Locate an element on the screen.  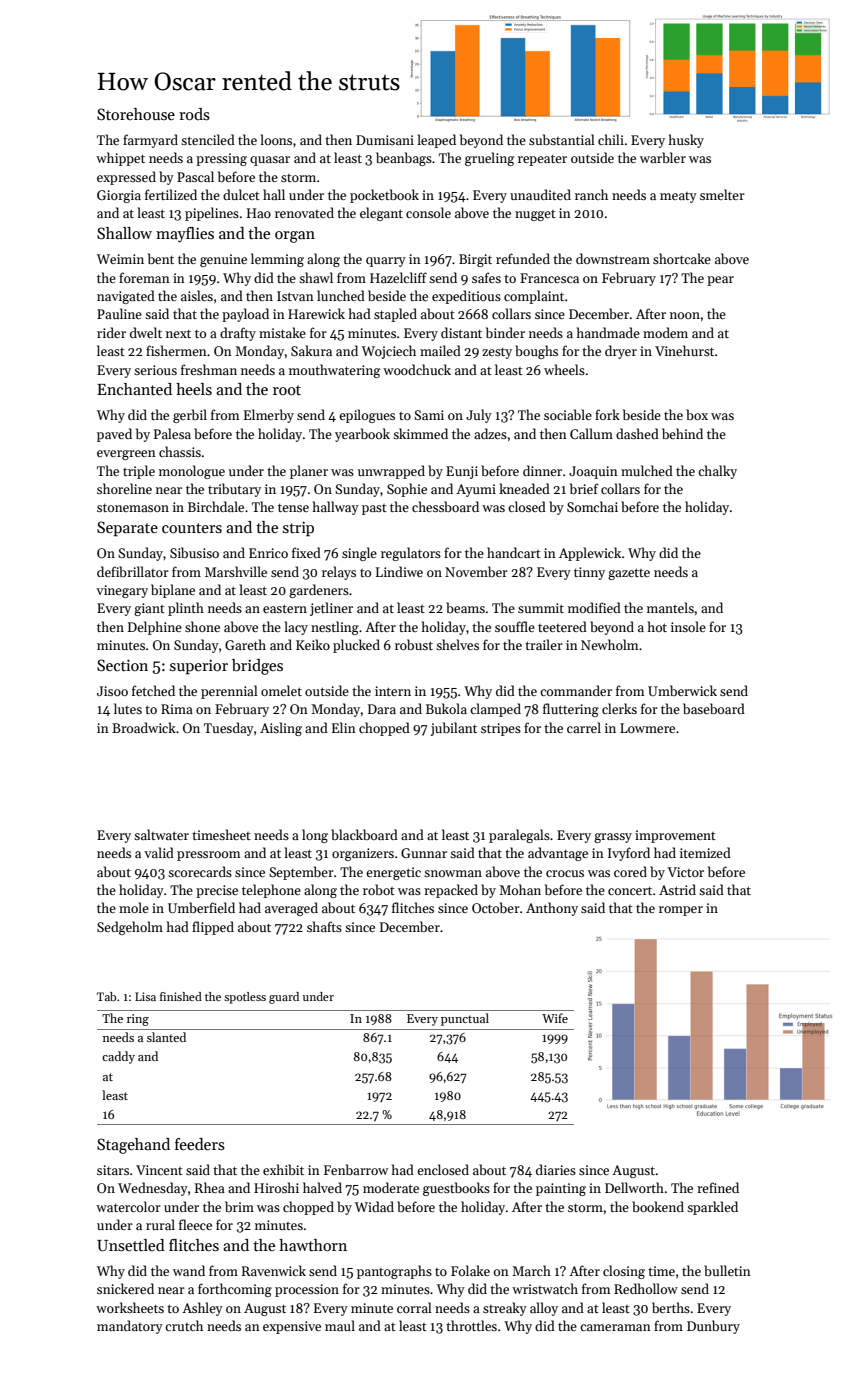
ranch is located at coordinates (591, 194).
